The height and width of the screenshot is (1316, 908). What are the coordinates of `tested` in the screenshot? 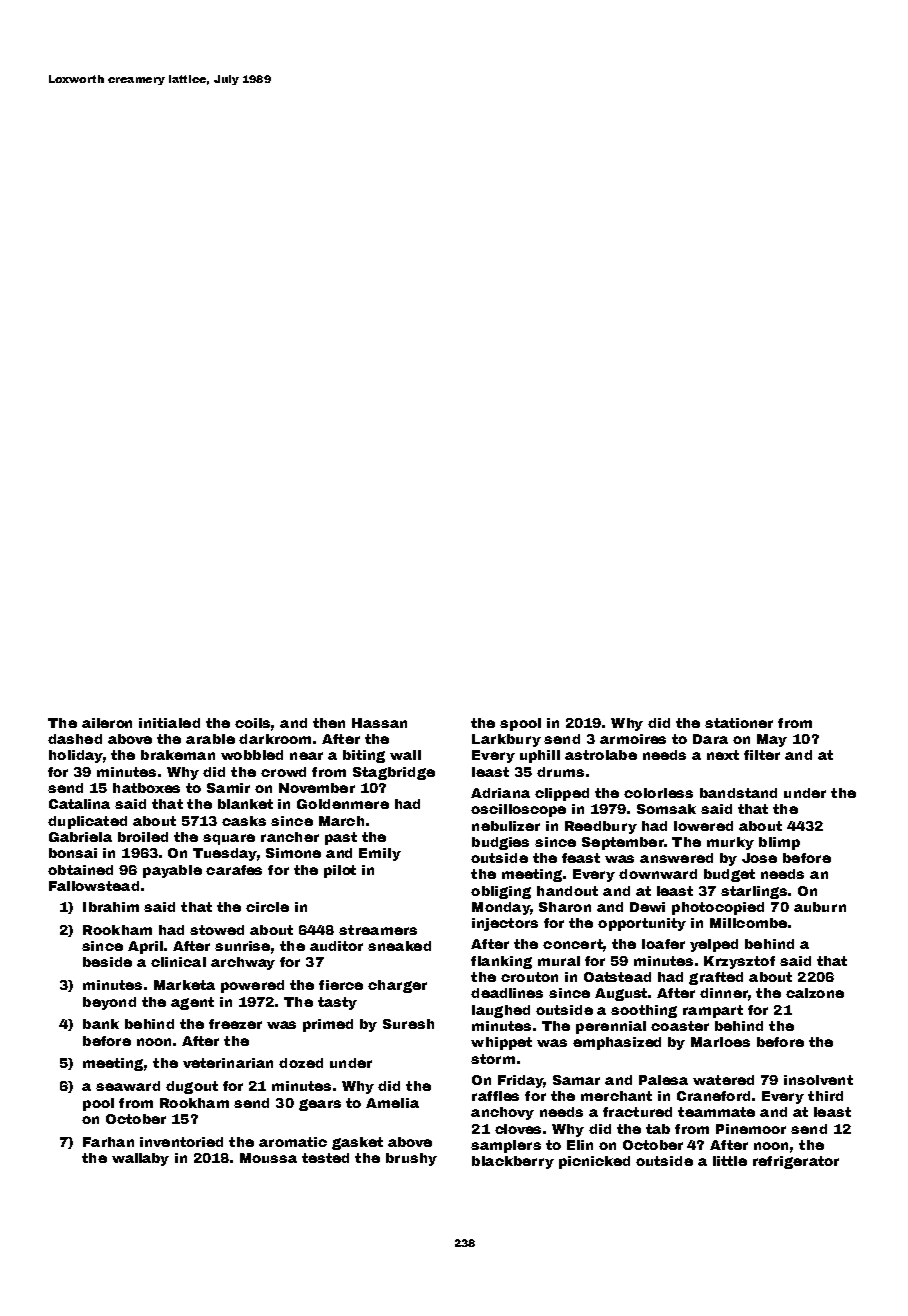 It's located at (325, 1158).
